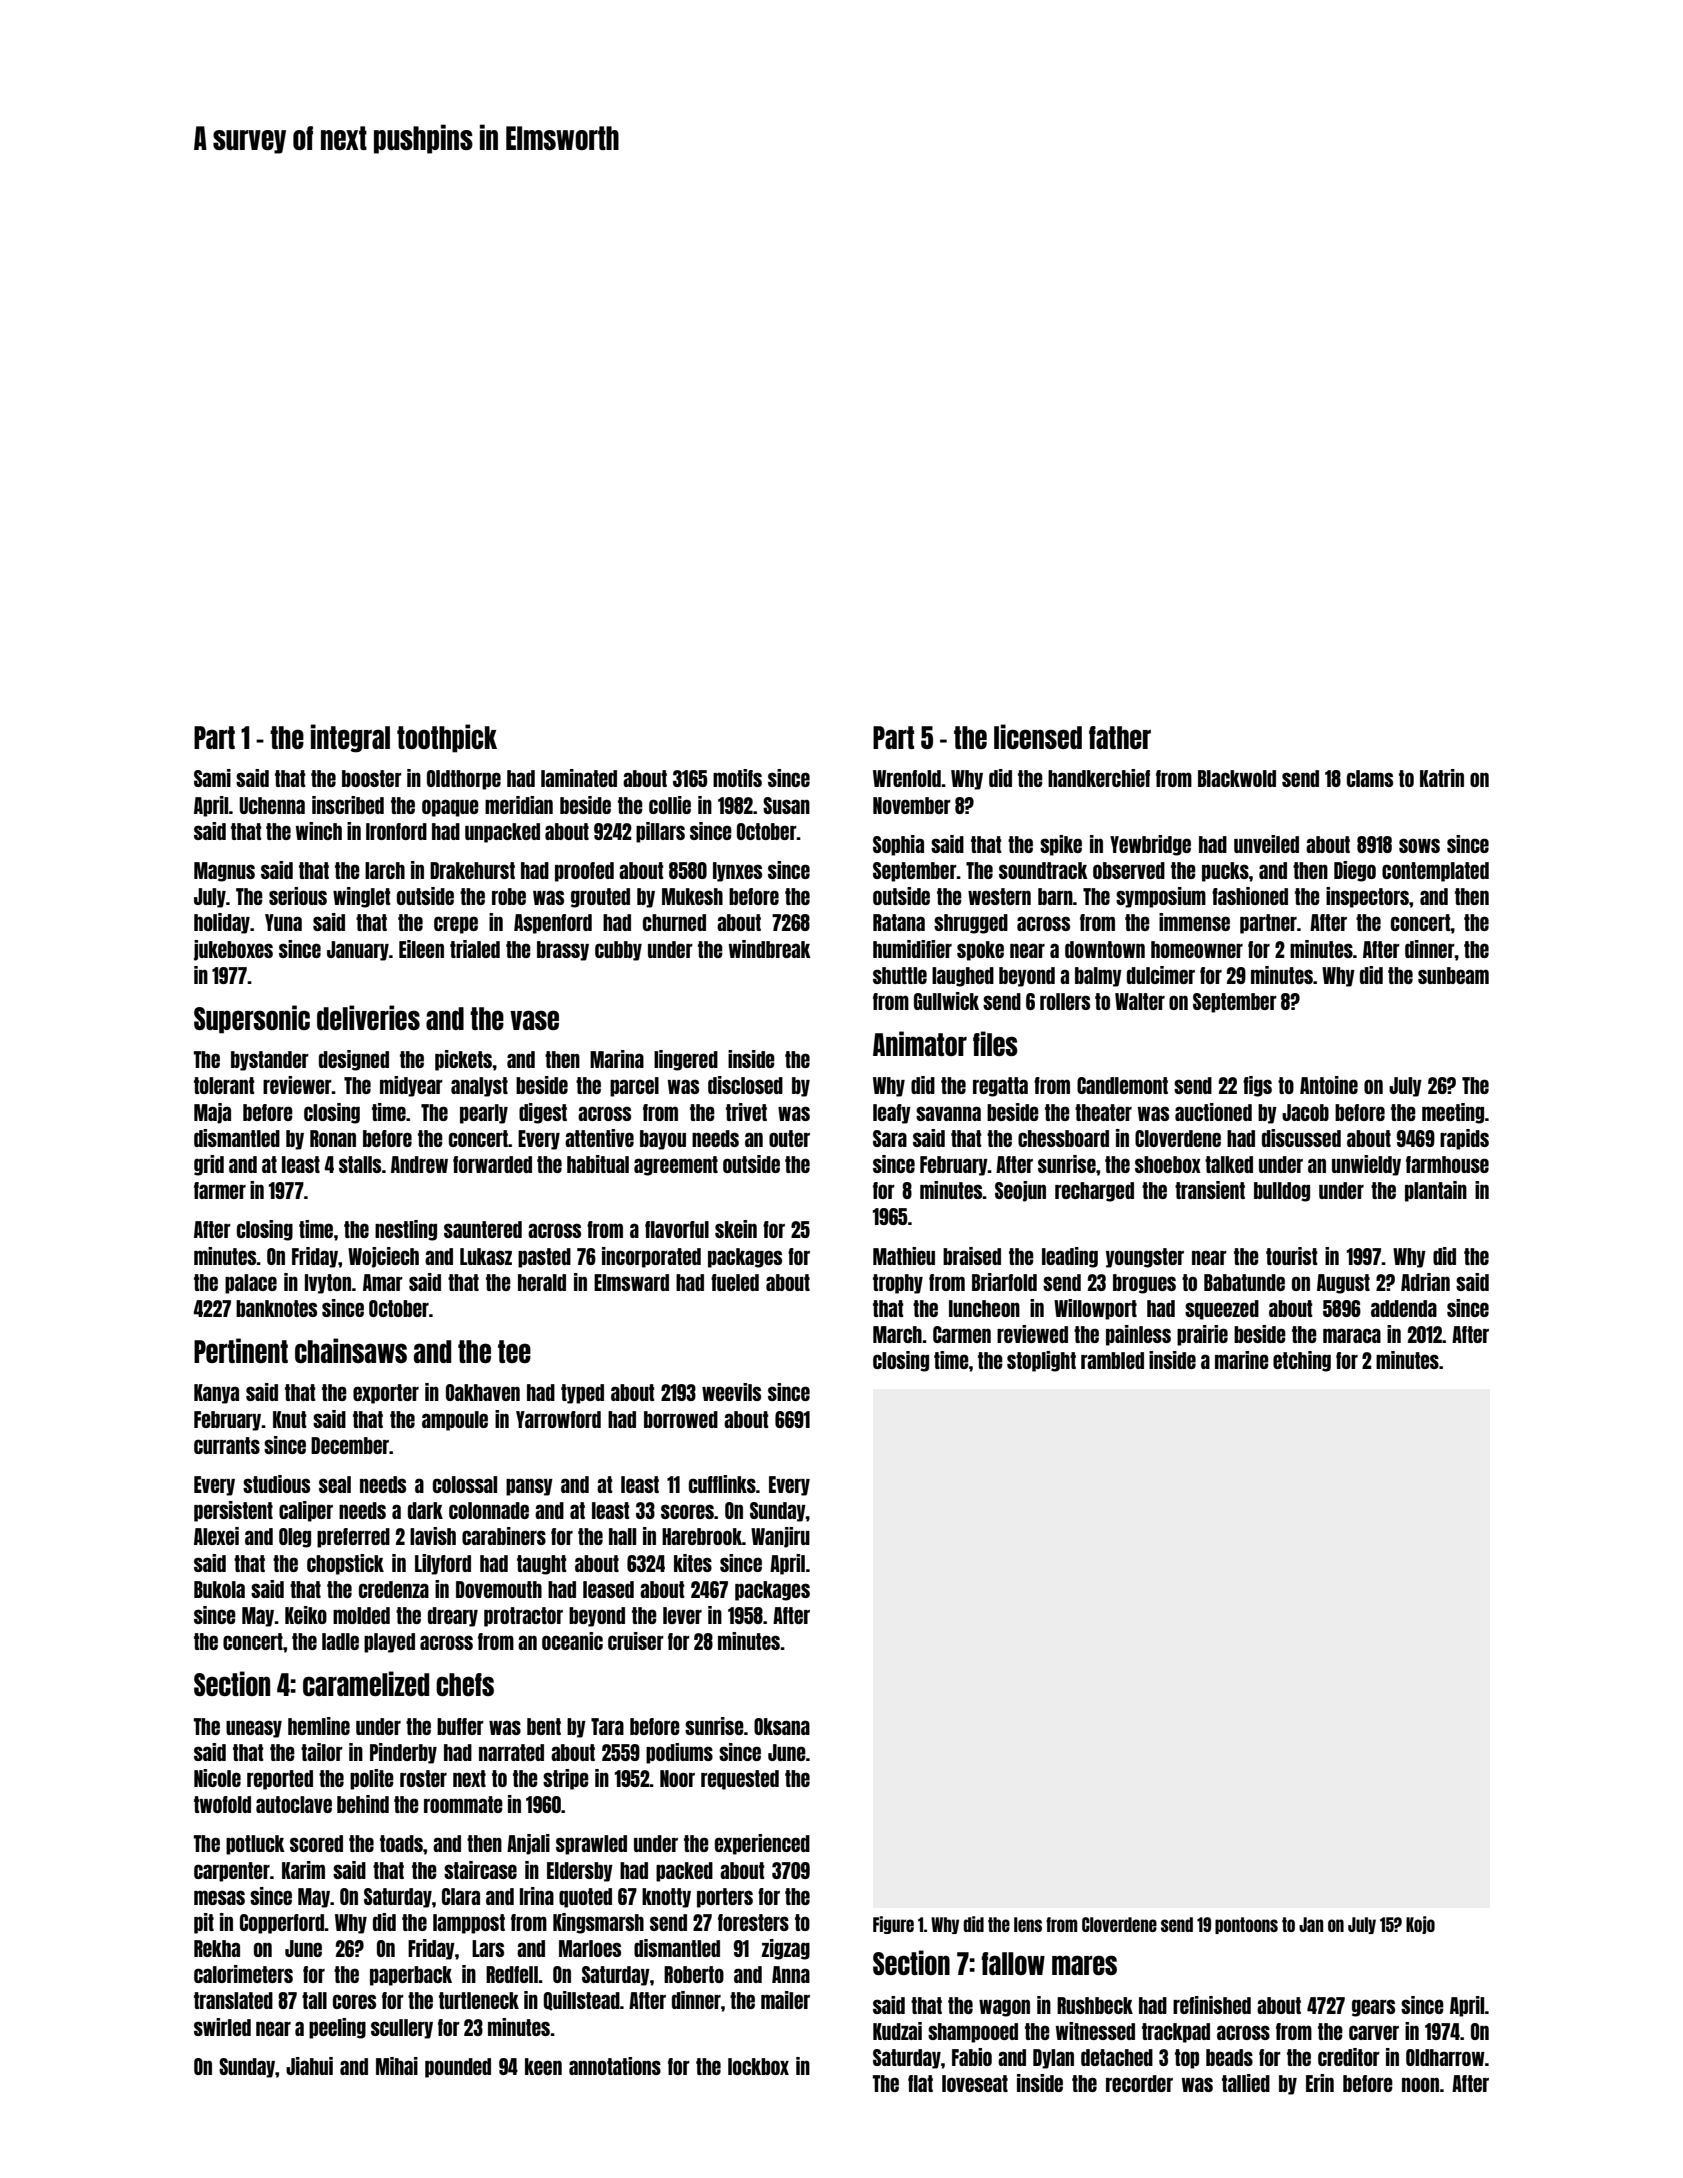  What do you see at coordinates (737, 778) in the image?
I see `motifs` at bounding box center [737, 778].
